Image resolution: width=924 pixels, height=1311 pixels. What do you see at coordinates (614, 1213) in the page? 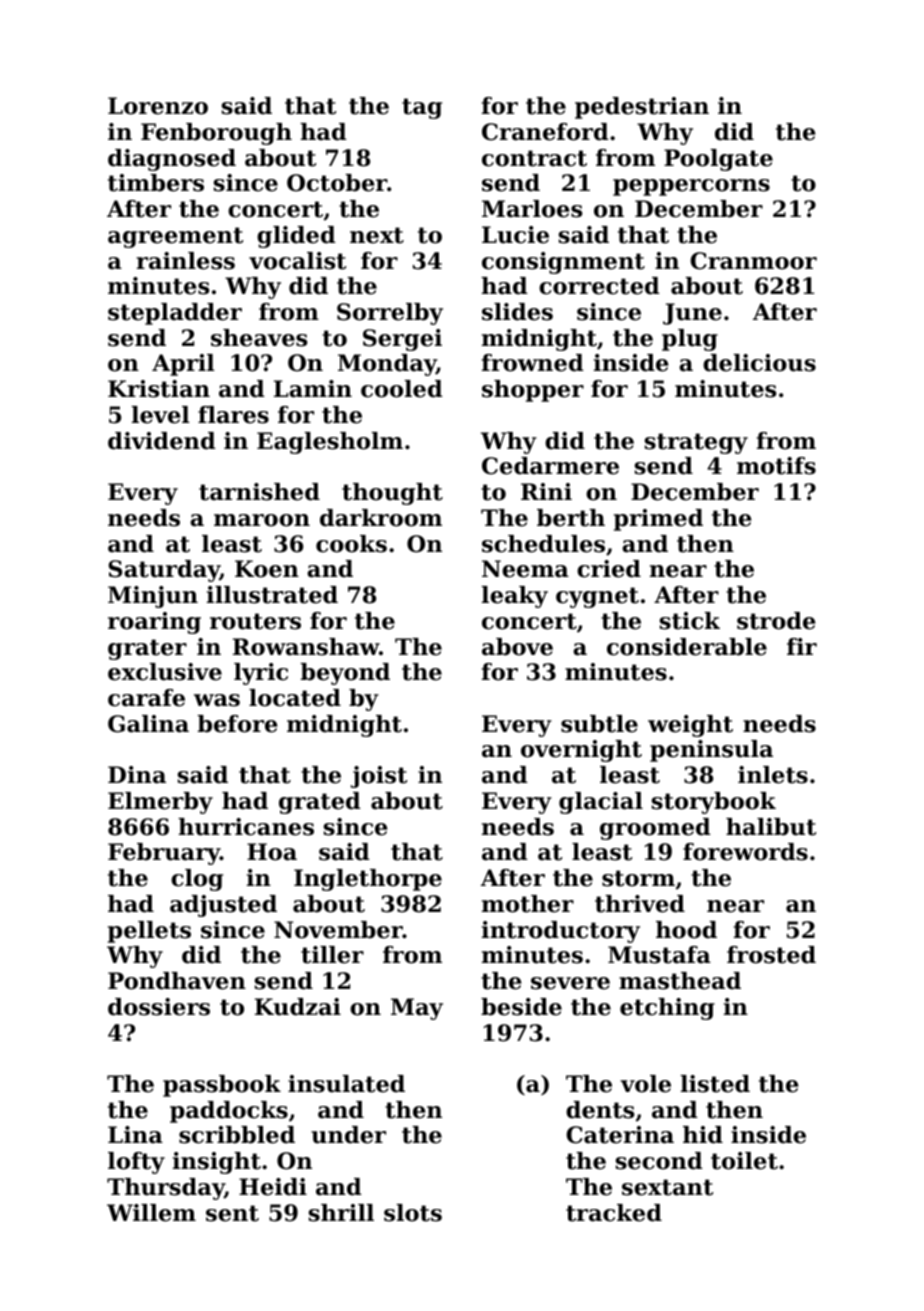
I see `tracked` at bounding box center [614, 1213].
